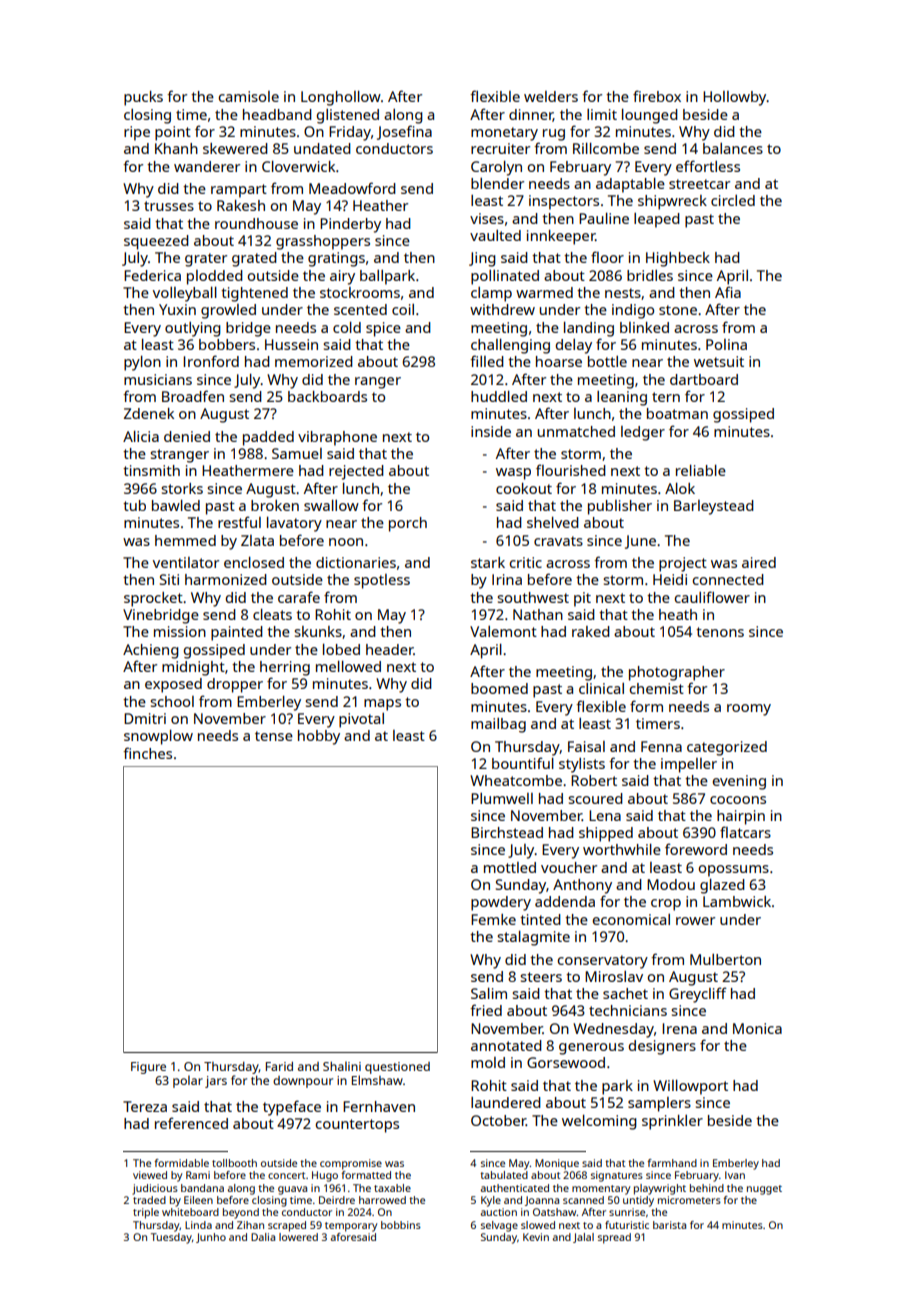 Image resolution: width=908 pixels, height=1316 pixels. I want to click on Hollowby, so click(735, 98).
